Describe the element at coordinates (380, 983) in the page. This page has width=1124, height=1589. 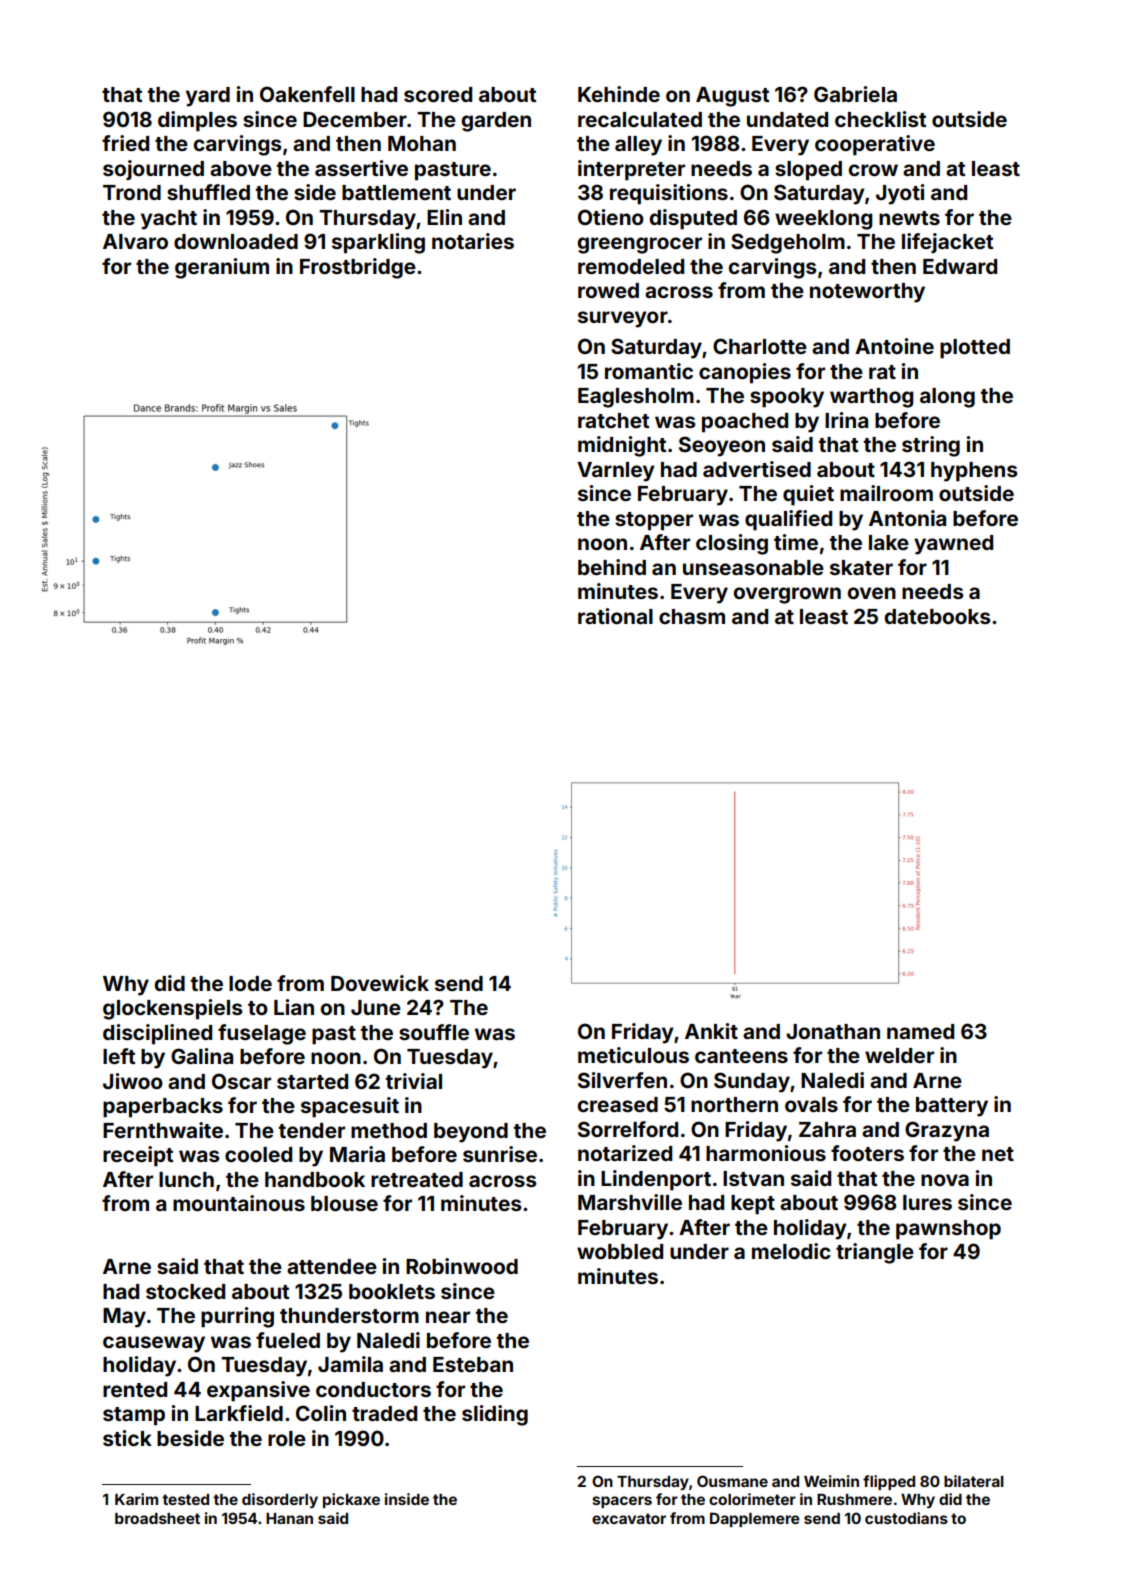
I see `Dovewick` at that location.
